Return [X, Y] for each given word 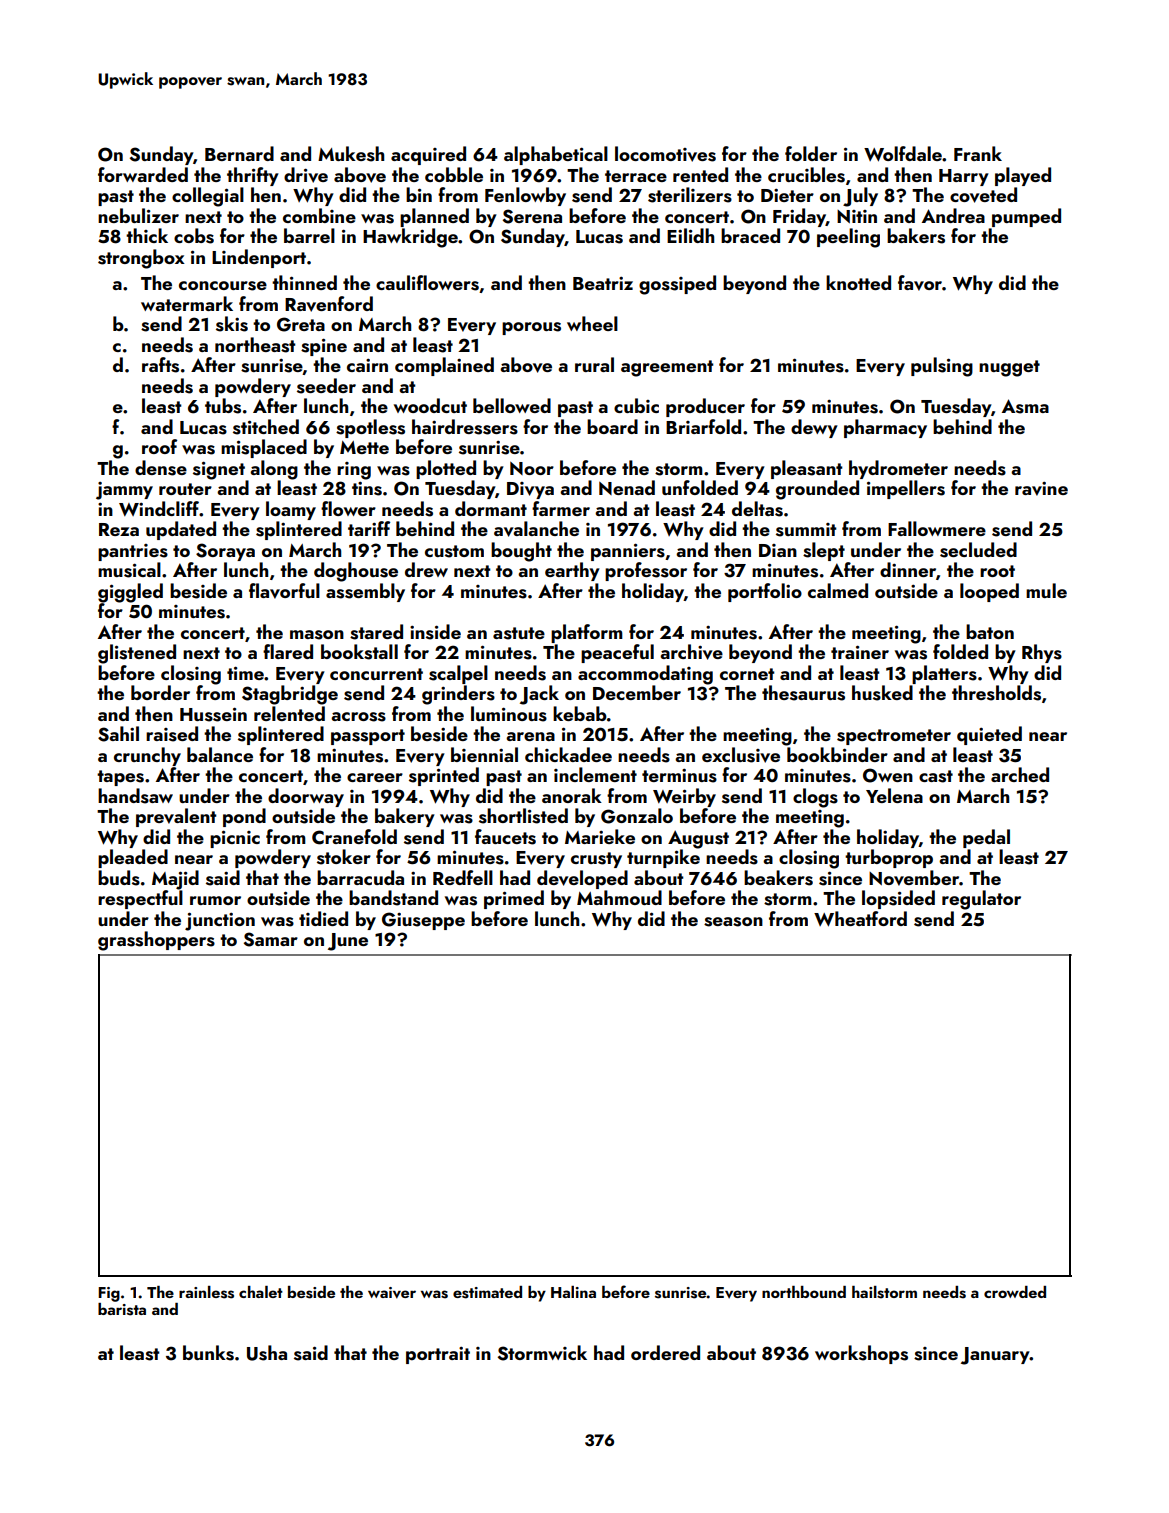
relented [289, 713]
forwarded [143, 174]
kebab [580, 713]
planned [434, 217]
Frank [978, 153]
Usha [267, 1353]
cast [936, 776]
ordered [665, 1352]
